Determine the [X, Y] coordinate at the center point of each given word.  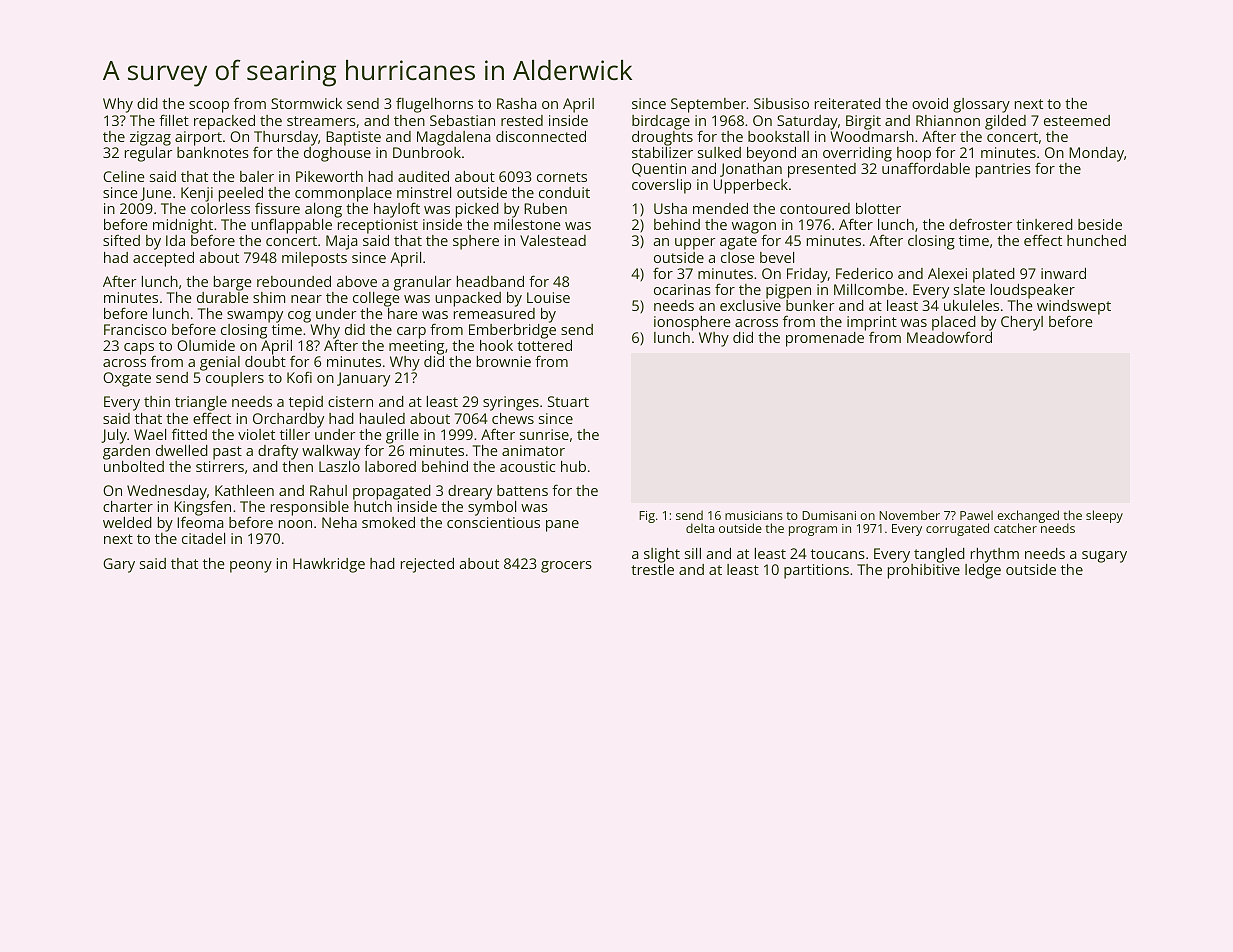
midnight [183, 227]
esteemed [1077, 120]
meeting [416, 347]
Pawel [976, 515]
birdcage [661, 122]
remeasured [494, 313]
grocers [566, 567]
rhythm [995, 555]
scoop [209, 107]
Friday [807, 275]
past [227, 453]
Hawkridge [329, 565]
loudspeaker [1033, 291]
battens [522, 490]
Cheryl [1022, 323]
